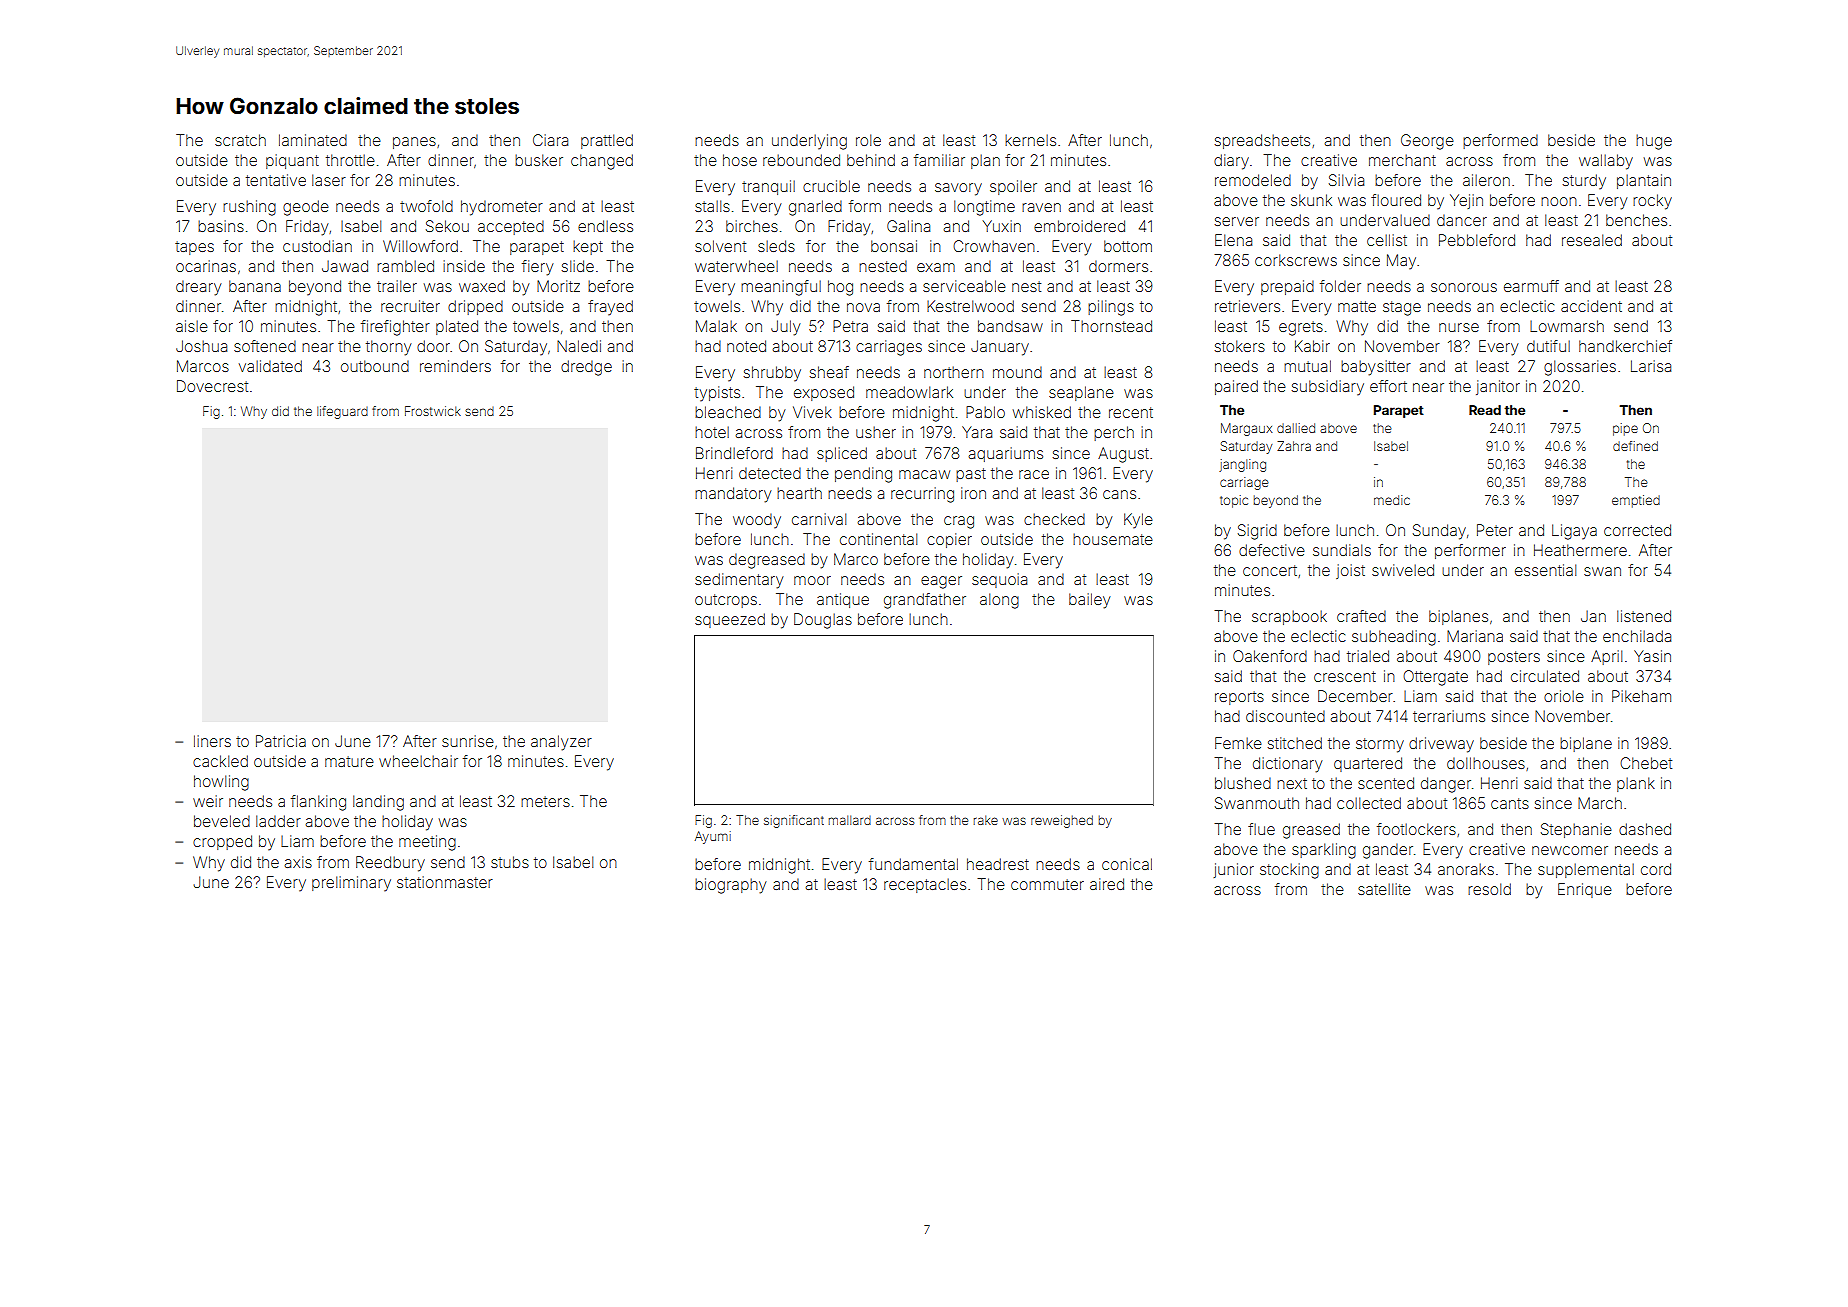 The image size is (1848, 1307). What do you see at coordinates (1403, 570) in the screenshot?
I see `swiveled` at bounding box center [1403, 570].
